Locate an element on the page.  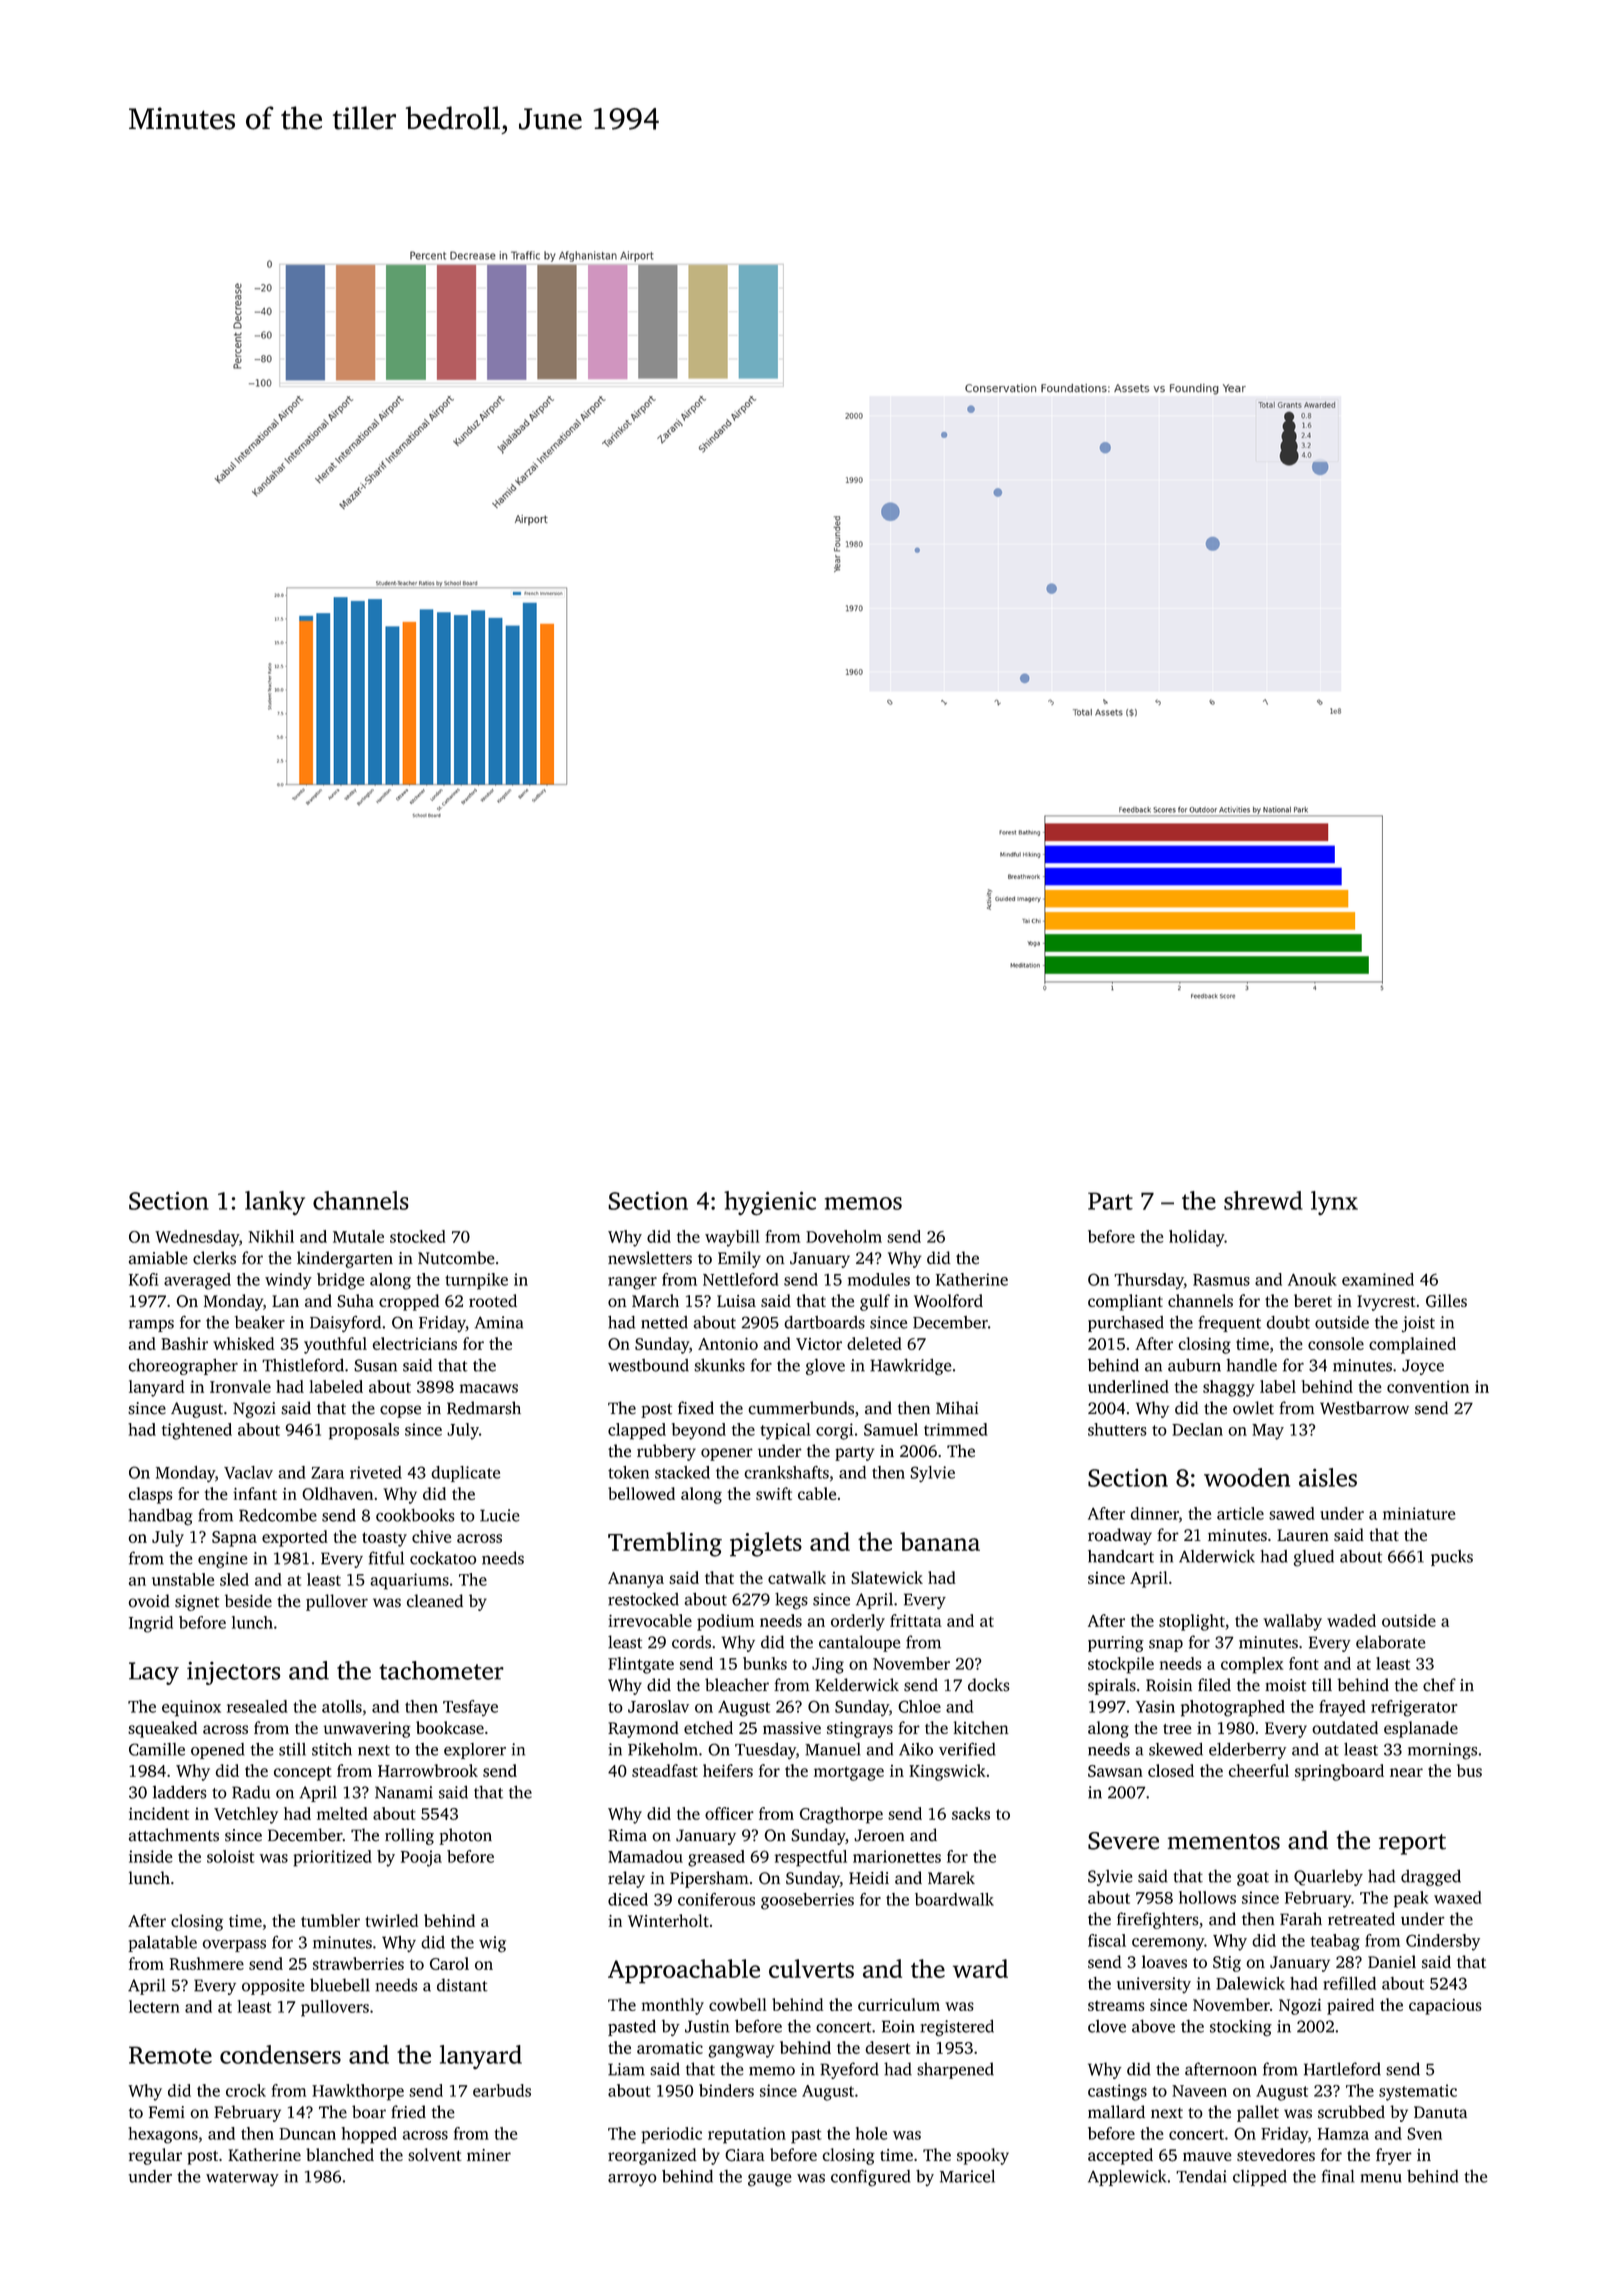
Liam is located at coordinates (626, 2069).
